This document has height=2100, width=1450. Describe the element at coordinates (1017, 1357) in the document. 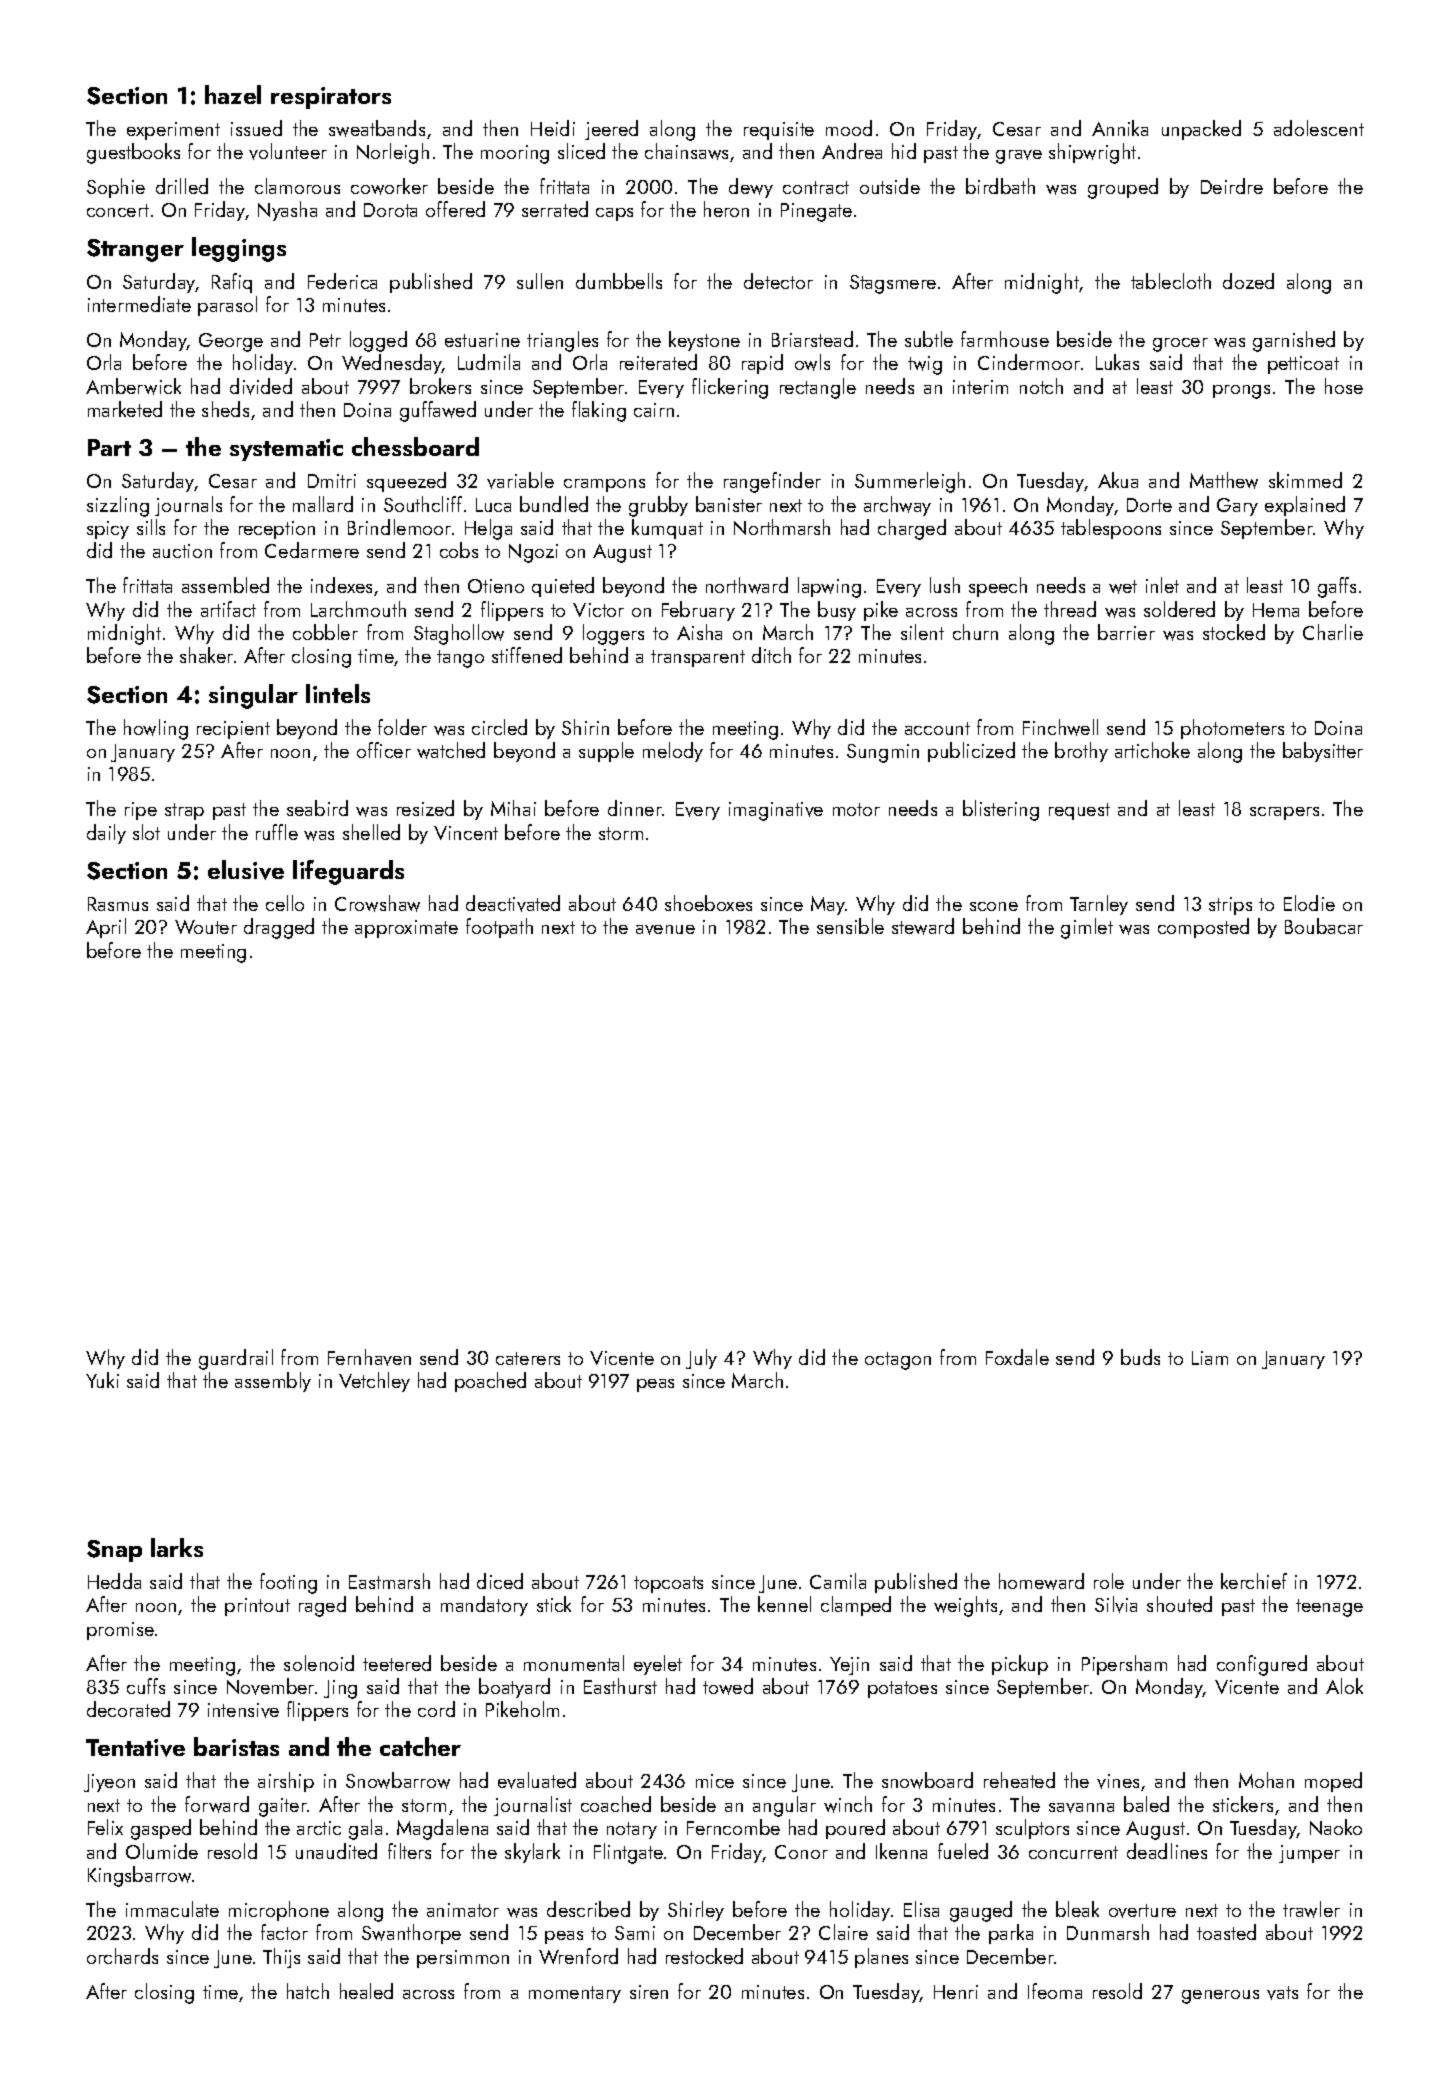

I see `Foxdale` at that location.
